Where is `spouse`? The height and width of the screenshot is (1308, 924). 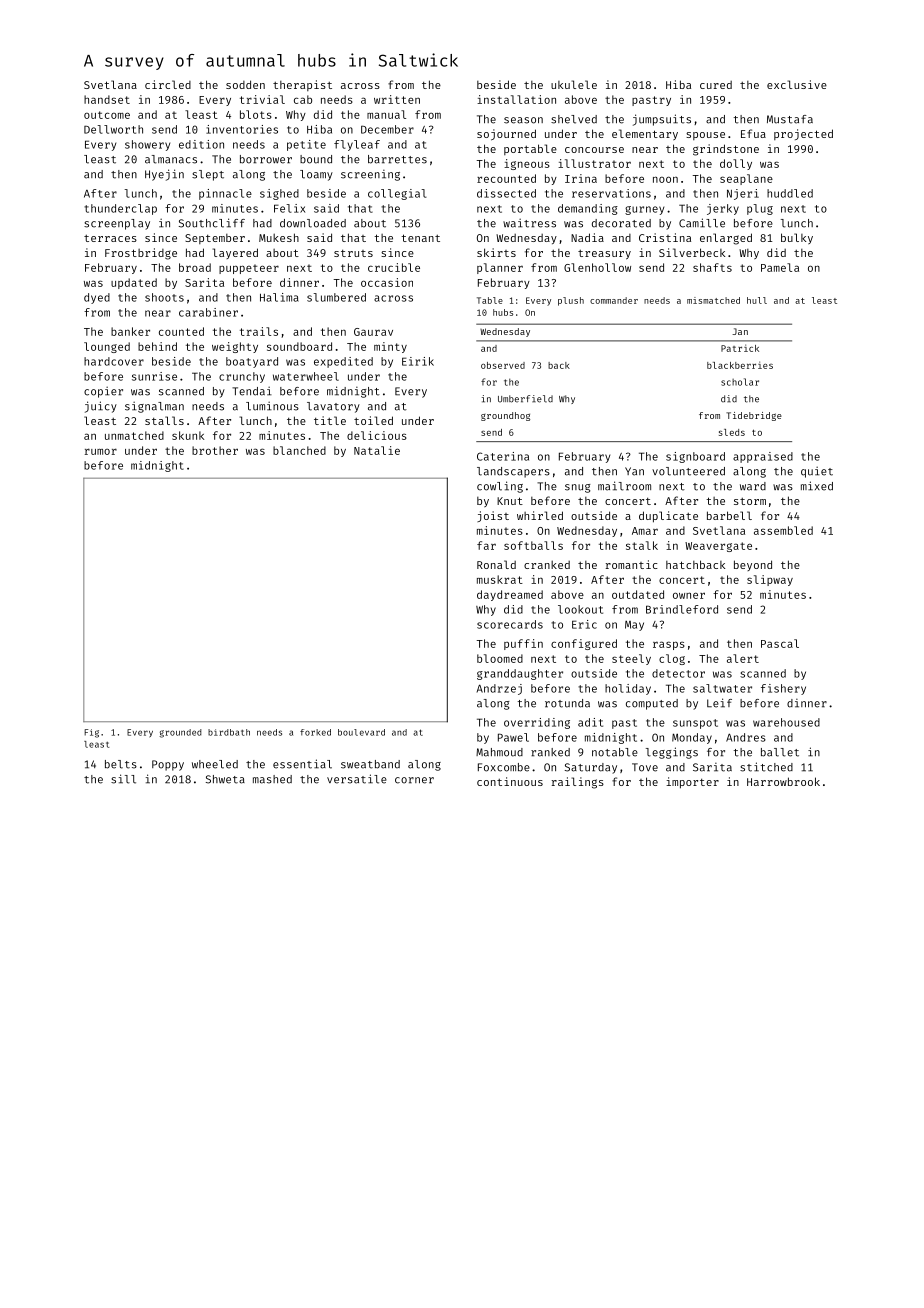 spouse is located at coordinates (705, 136).
